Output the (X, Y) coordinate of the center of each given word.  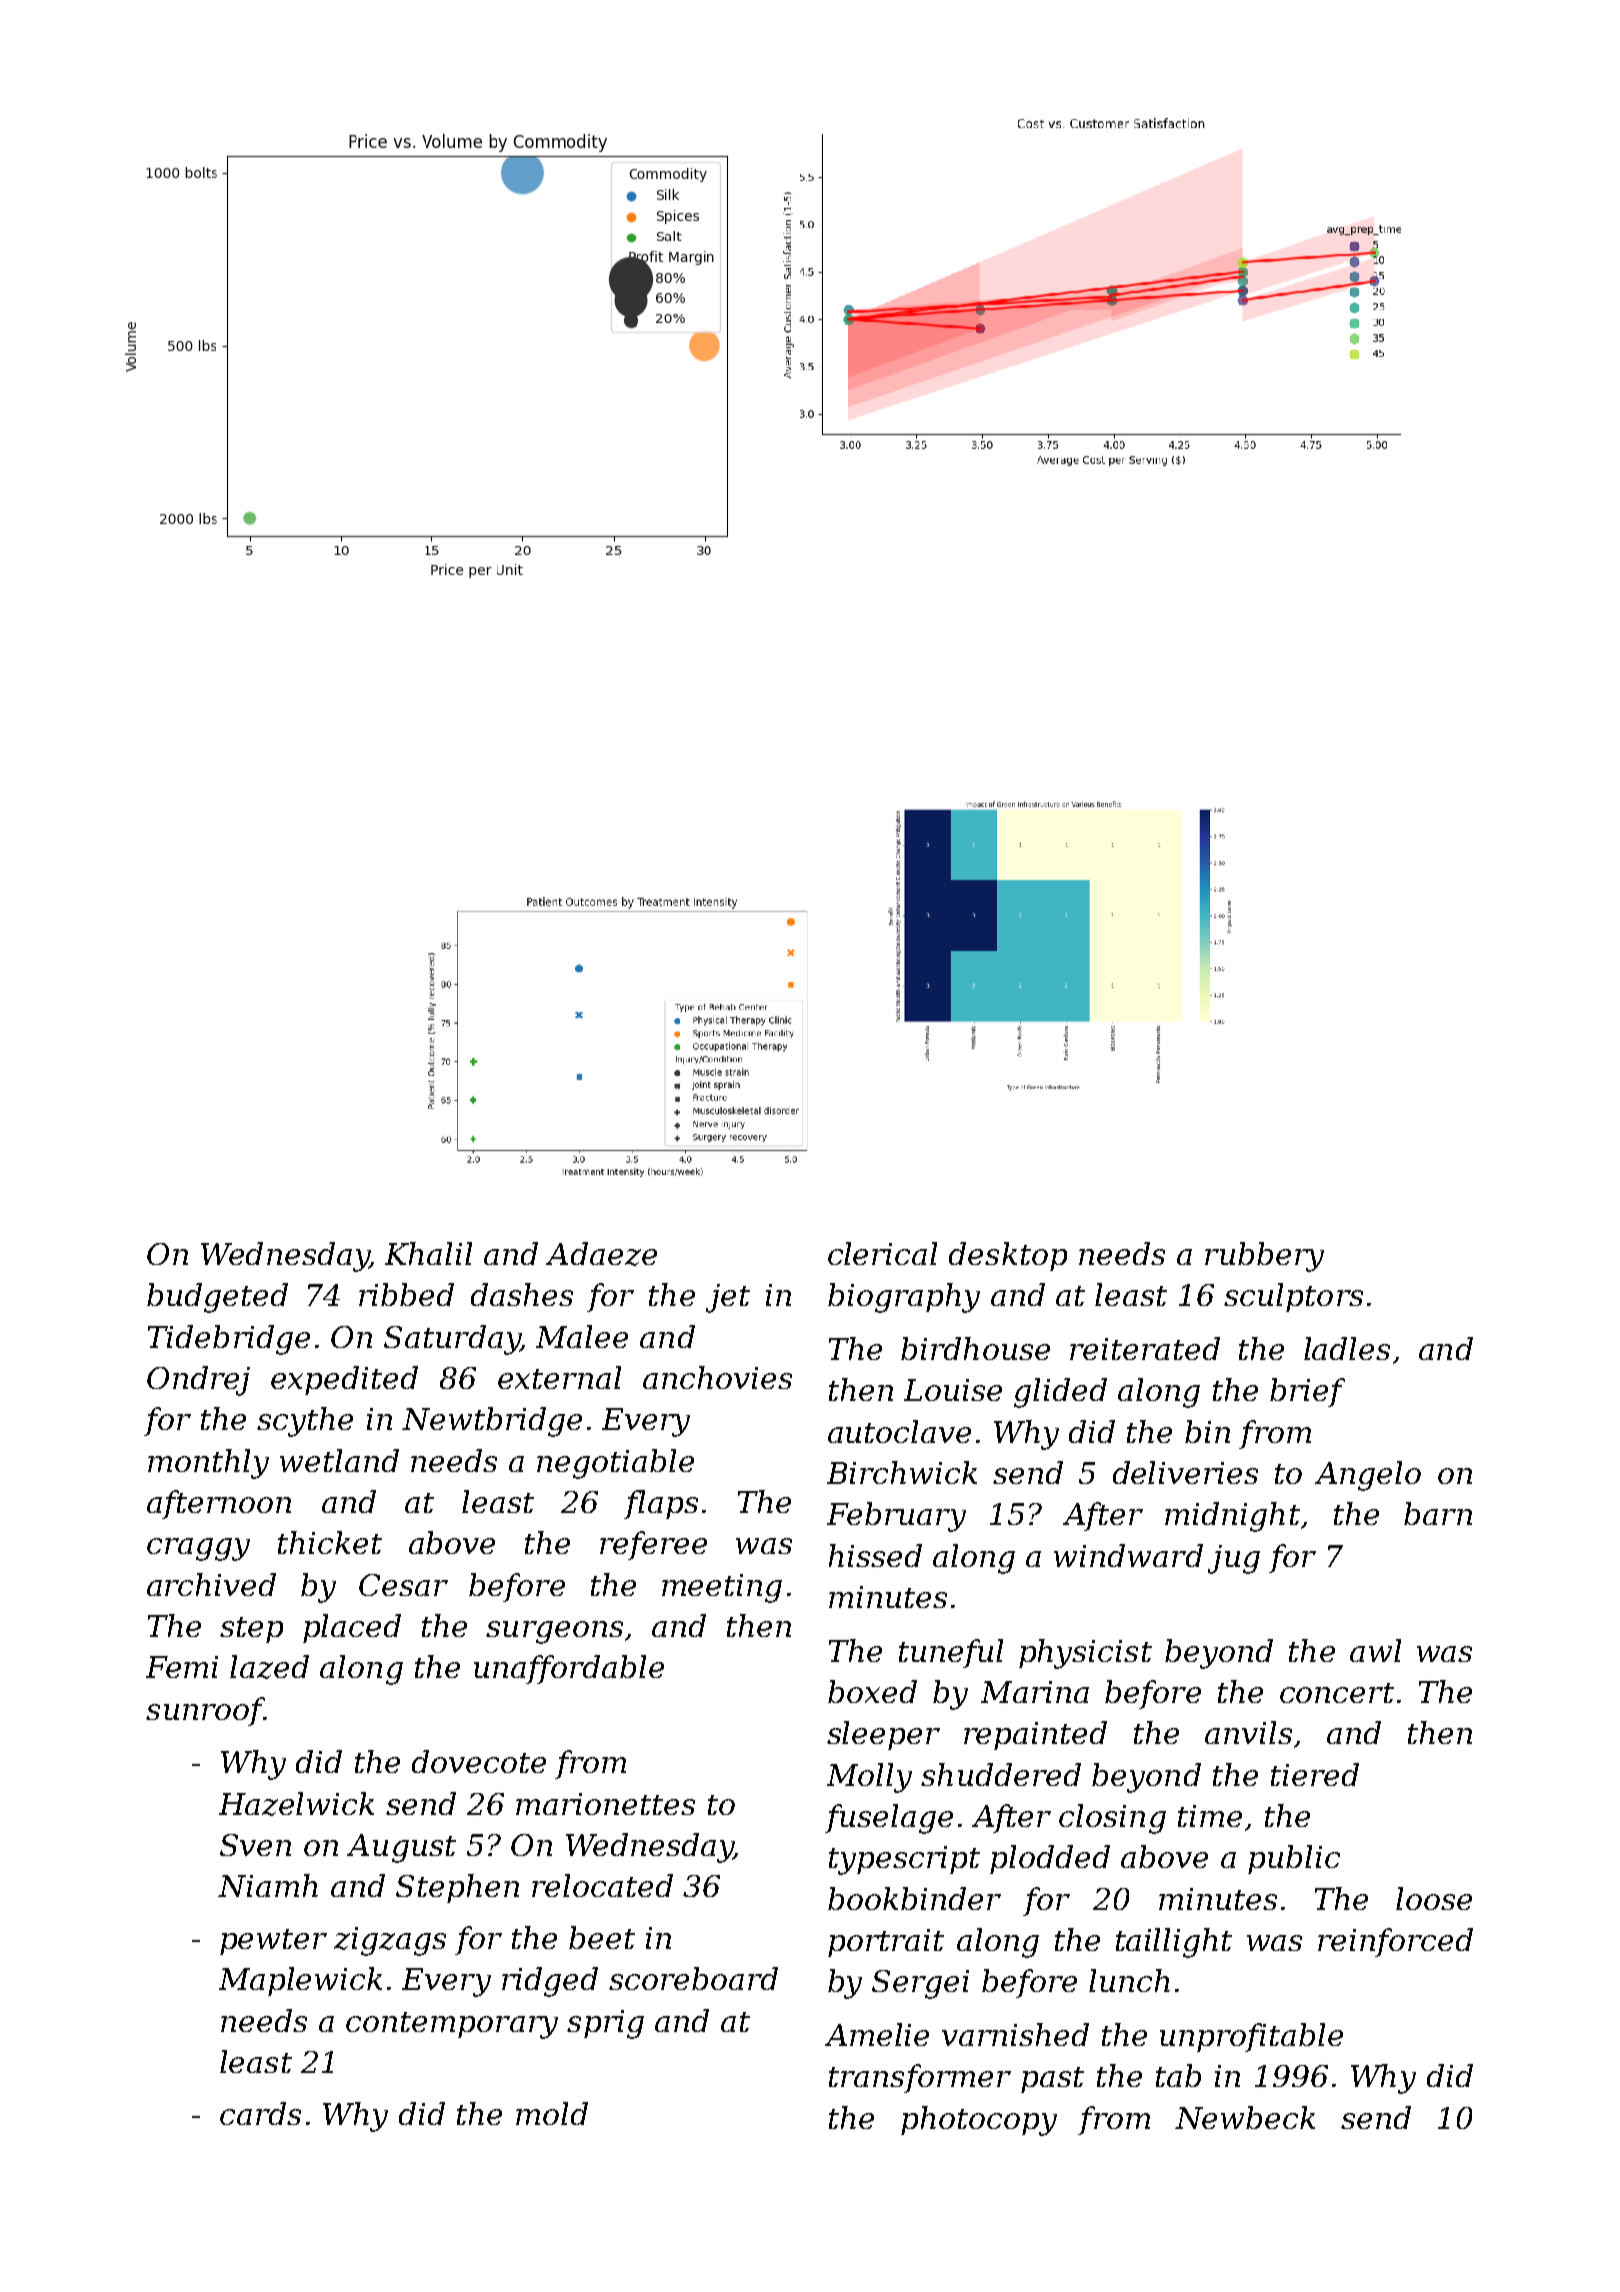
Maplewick (300, 1981)
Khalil (428, 1253)
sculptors (1293, 1297)
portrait (886, 1943)
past (1052, 2080)
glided (1060, 1393)
